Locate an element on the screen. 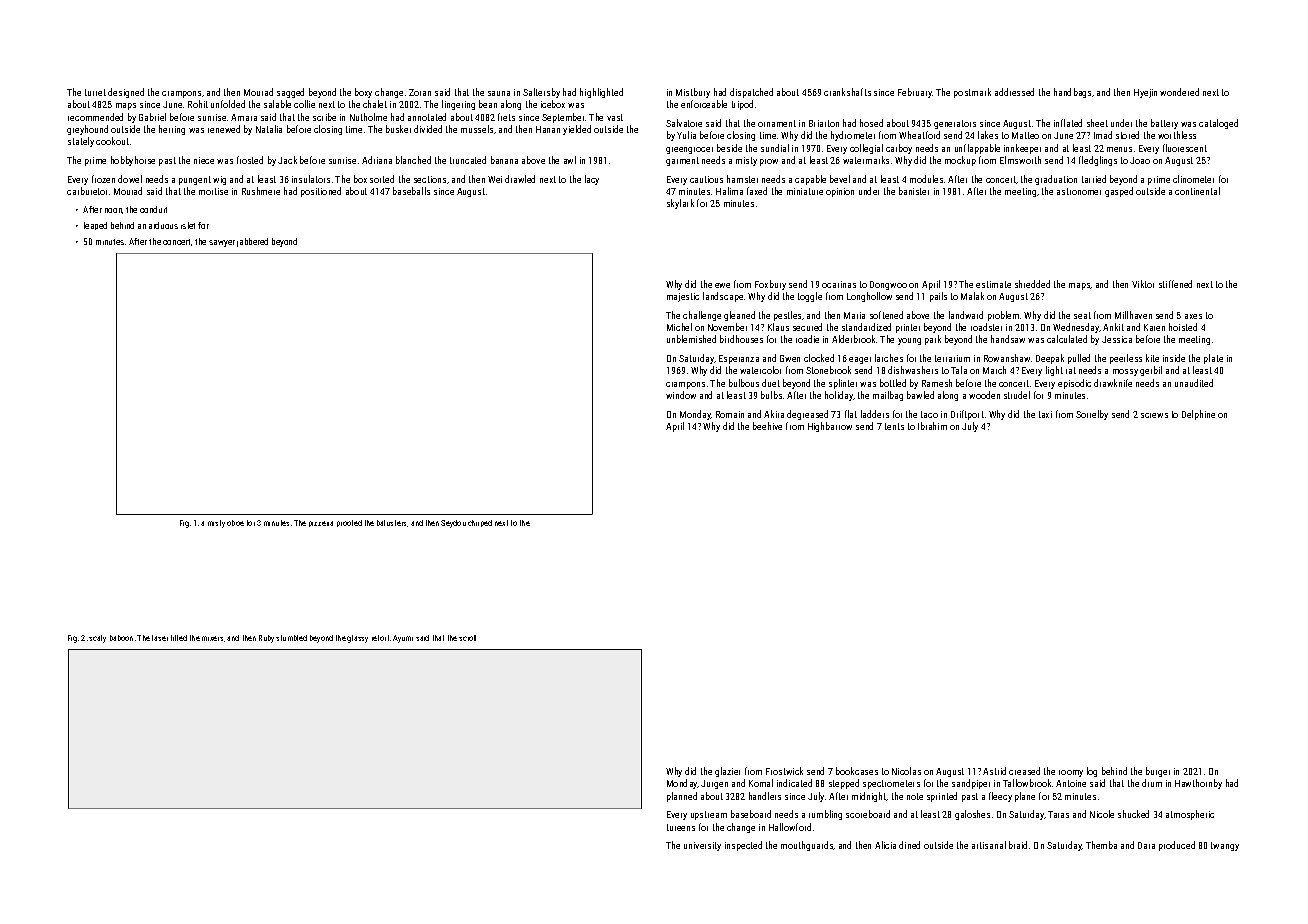  inspected is located at coordinates (743, 846).
